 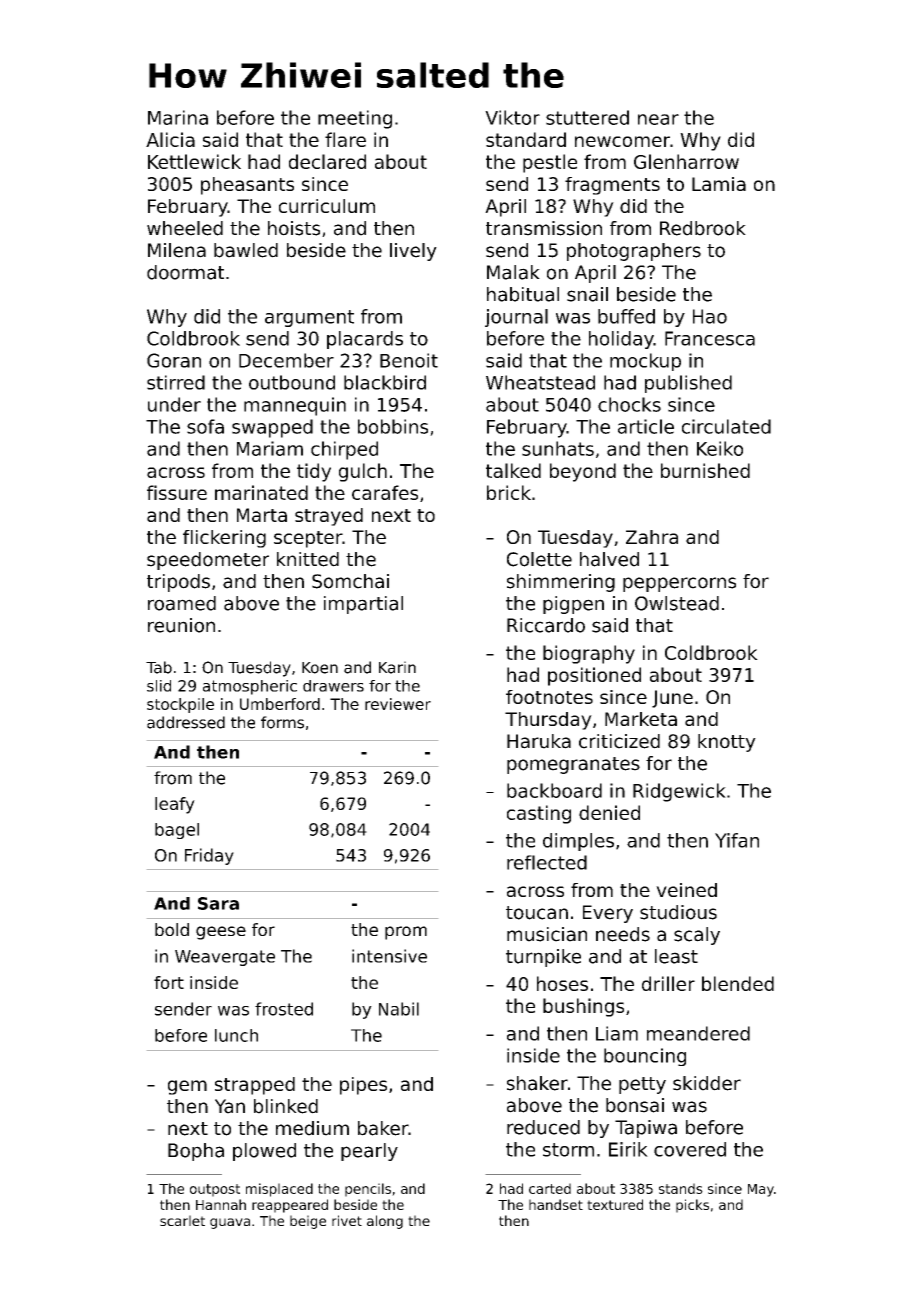 I want to click on along, so click(x=385, y=1222).
